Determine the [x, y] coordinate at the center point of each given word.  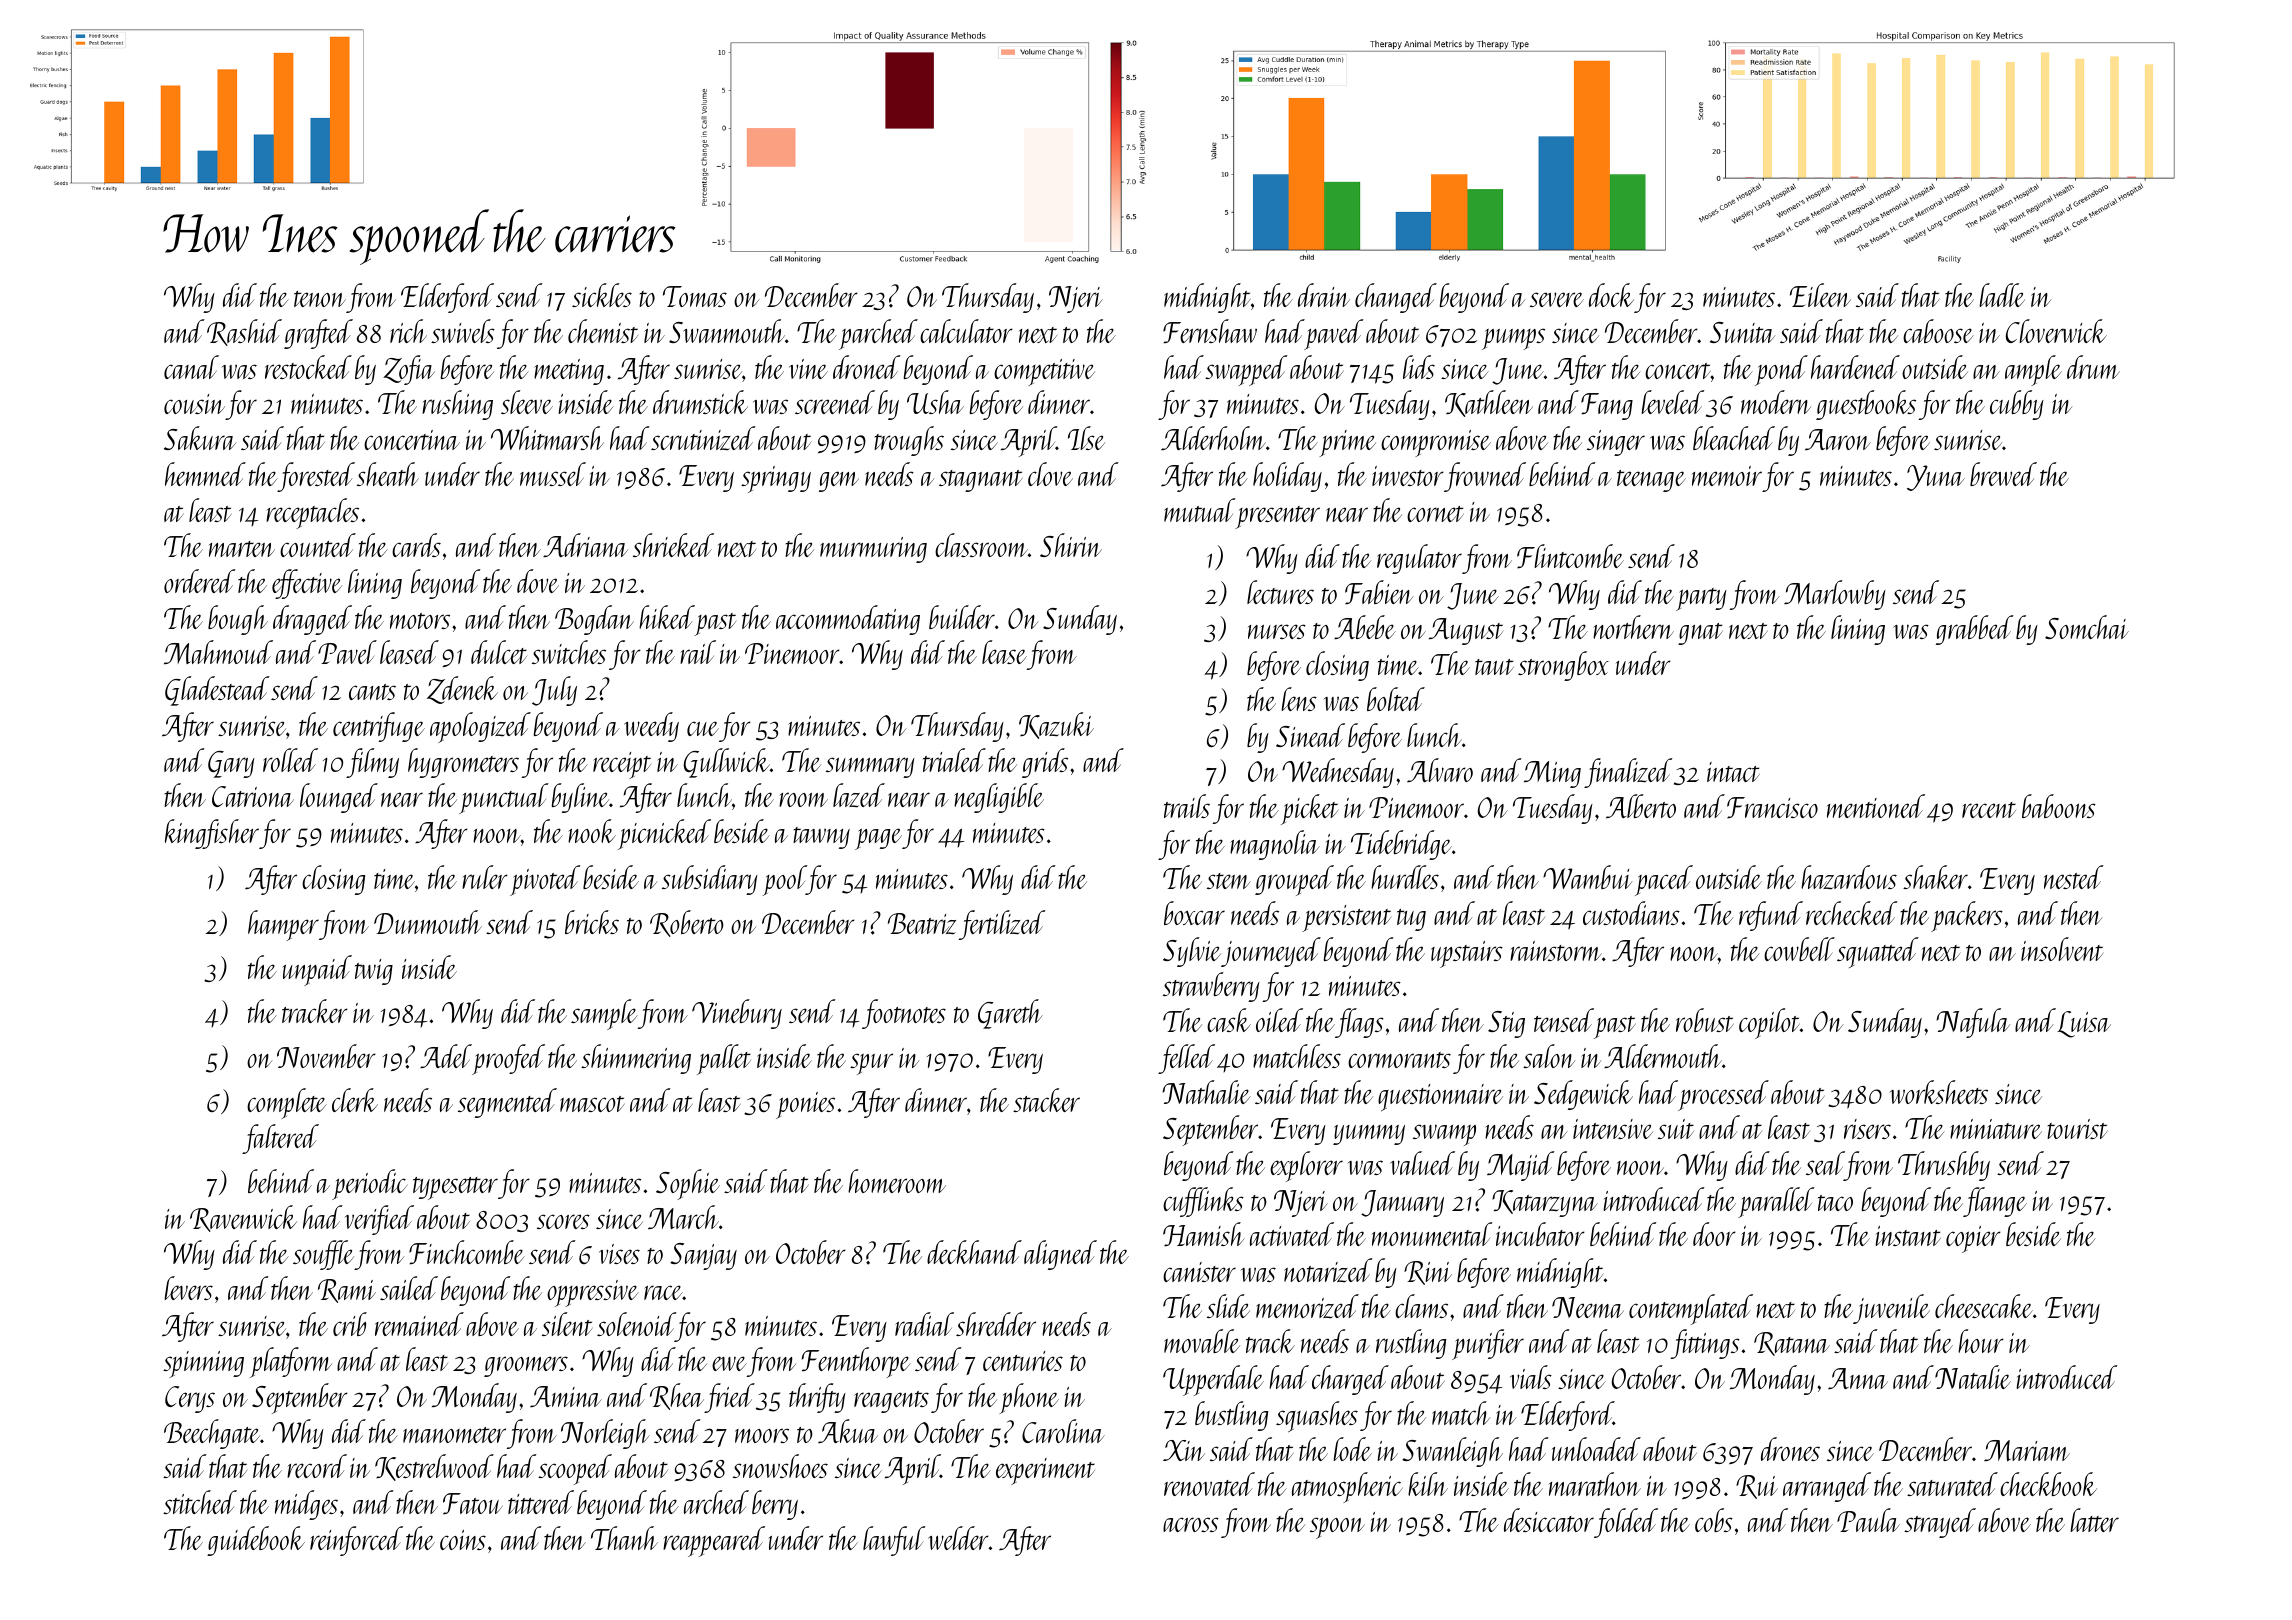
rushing [457, 405]
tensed [1564, 1020]
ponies [805, 1105]
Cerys [190, 1399]
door [1714, 1234]
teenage [1651, 481]
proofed [508, 1059]
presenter [1278, 517]
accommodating [848, 620]
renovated [1209, 1484]
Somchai [2087, 627]
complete [287, 1103]
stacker [1046, 1100]
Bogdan [594, 620]
